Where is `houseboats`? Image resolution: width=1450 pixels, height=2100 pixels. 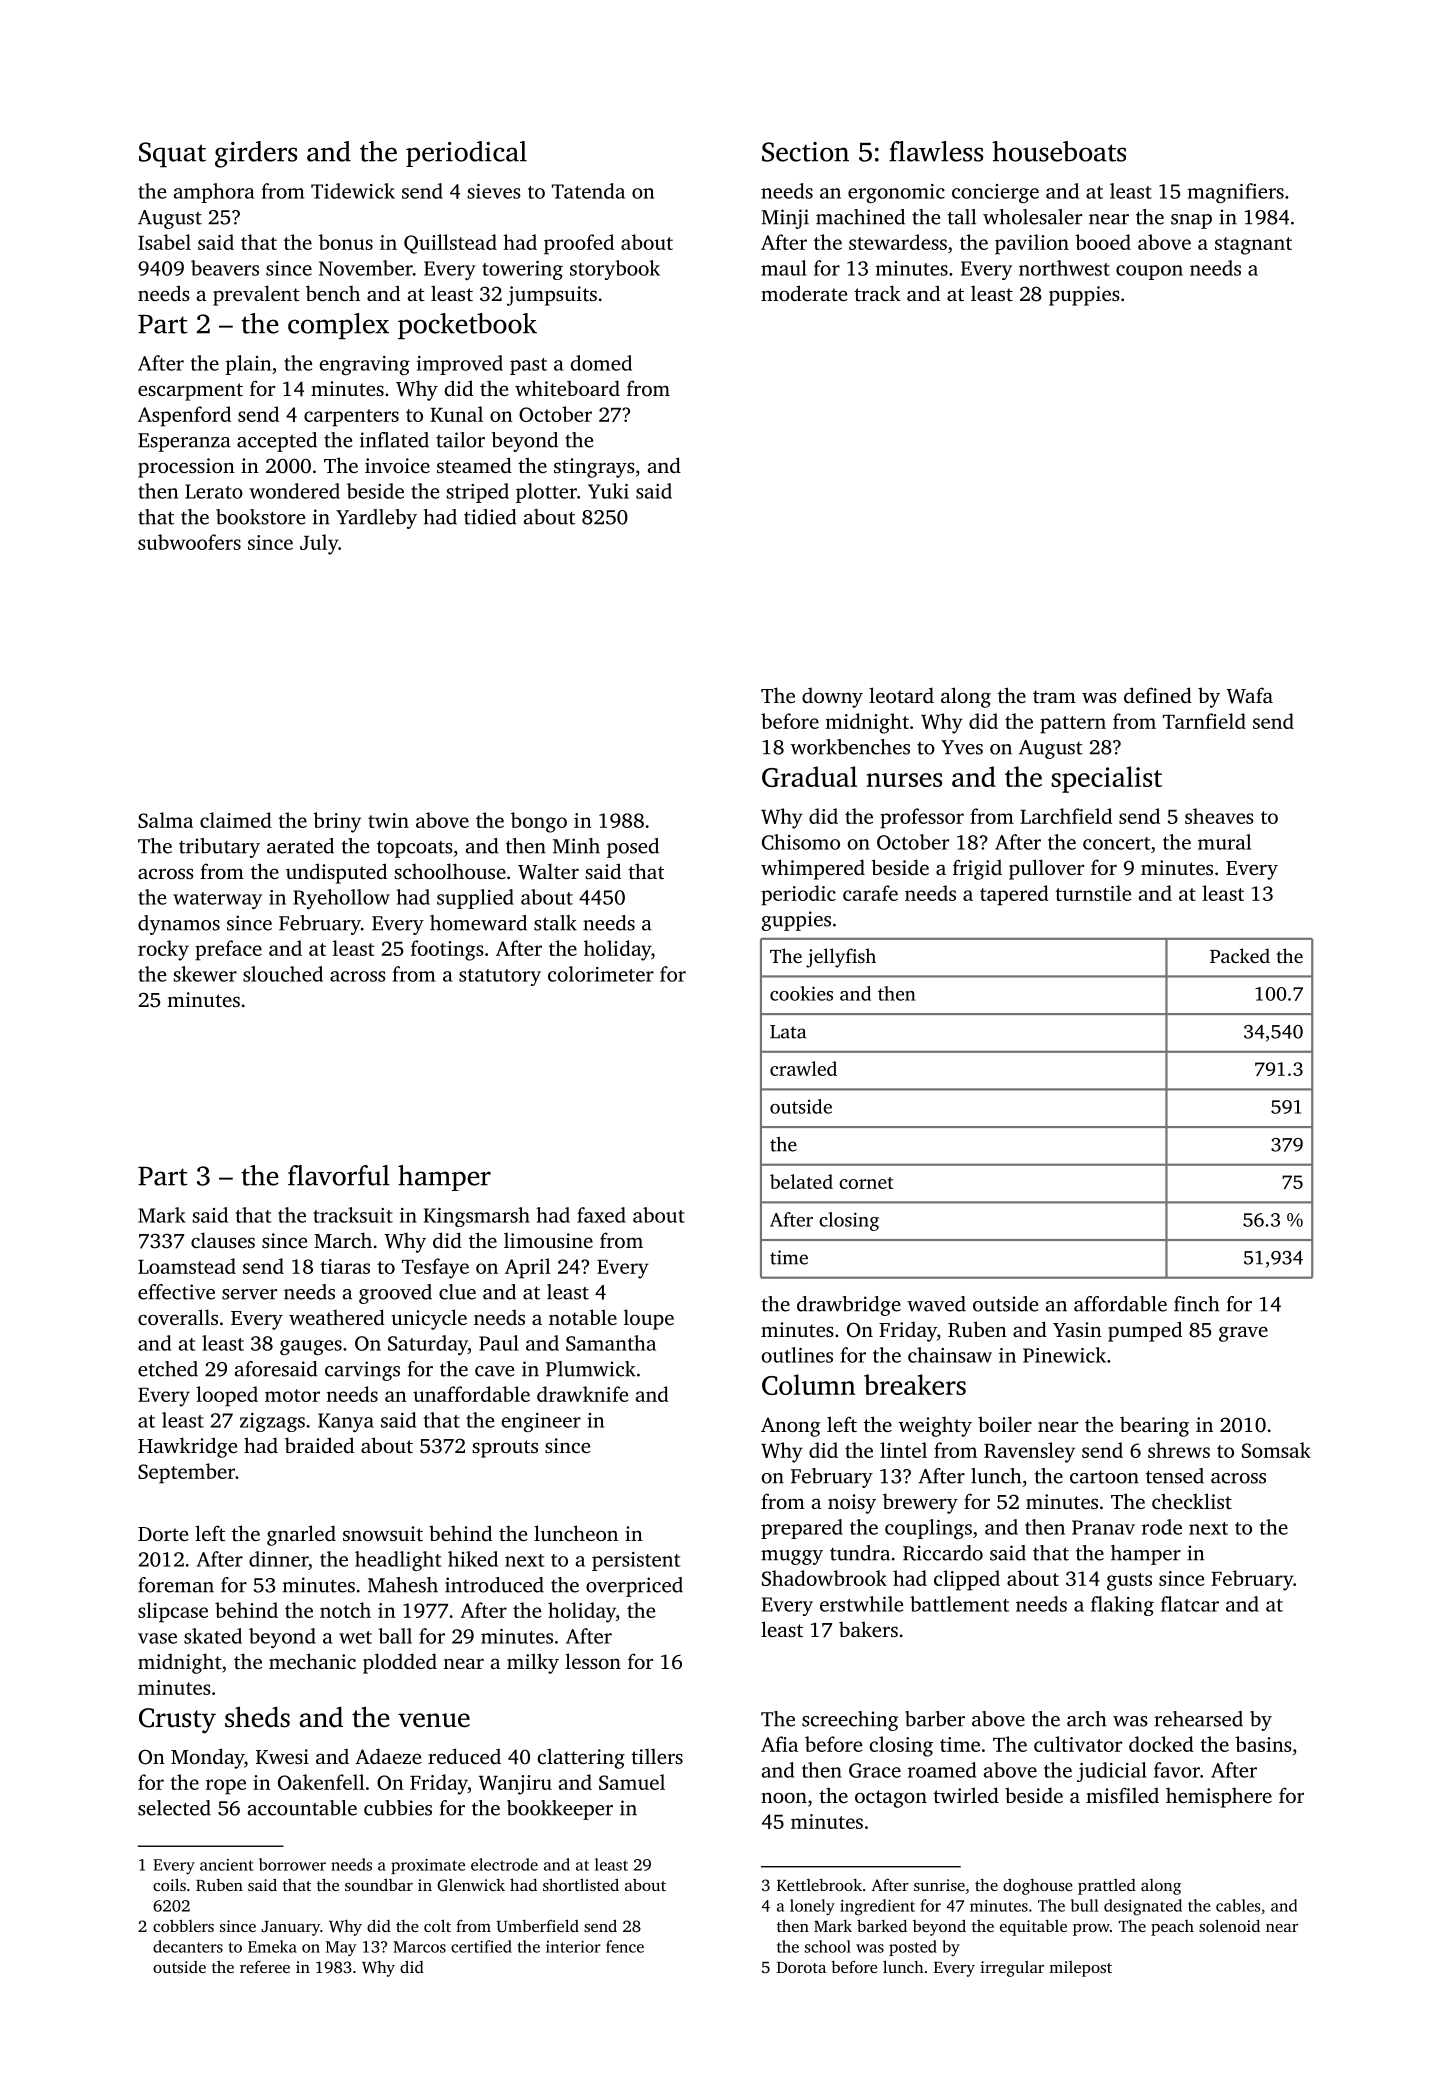
houseboats is located at coordinates (1059, 151).
